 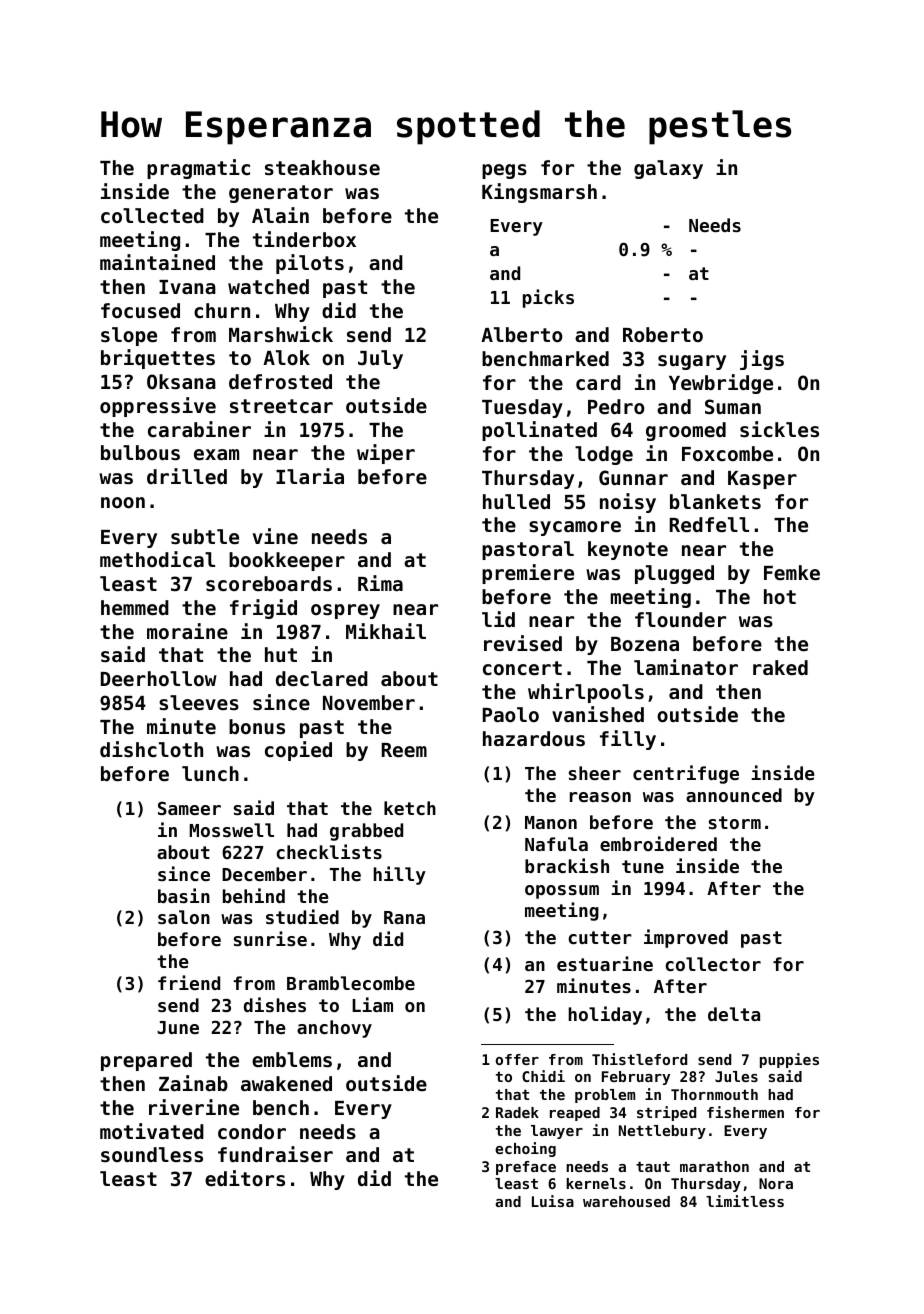 What do you see at coordinates (504, 171) in the document?
I see `pegs` at bounding box center [504, 171].
